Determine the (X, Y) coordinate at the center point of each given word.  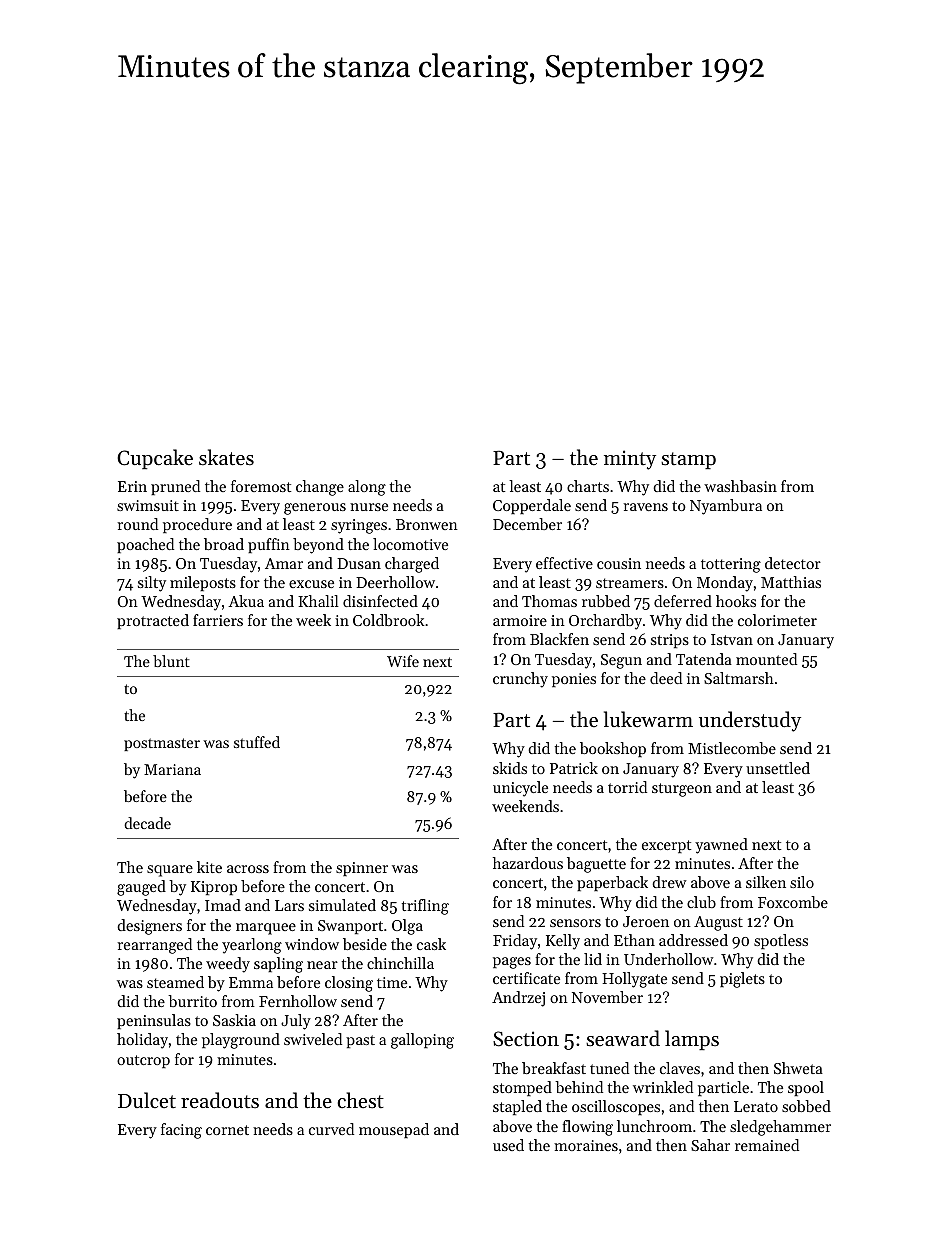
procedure (197, 525)
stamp (688, 460)
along (367, 488)
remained (767, 1145)
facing (181, 1131)
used (508, 1145)
